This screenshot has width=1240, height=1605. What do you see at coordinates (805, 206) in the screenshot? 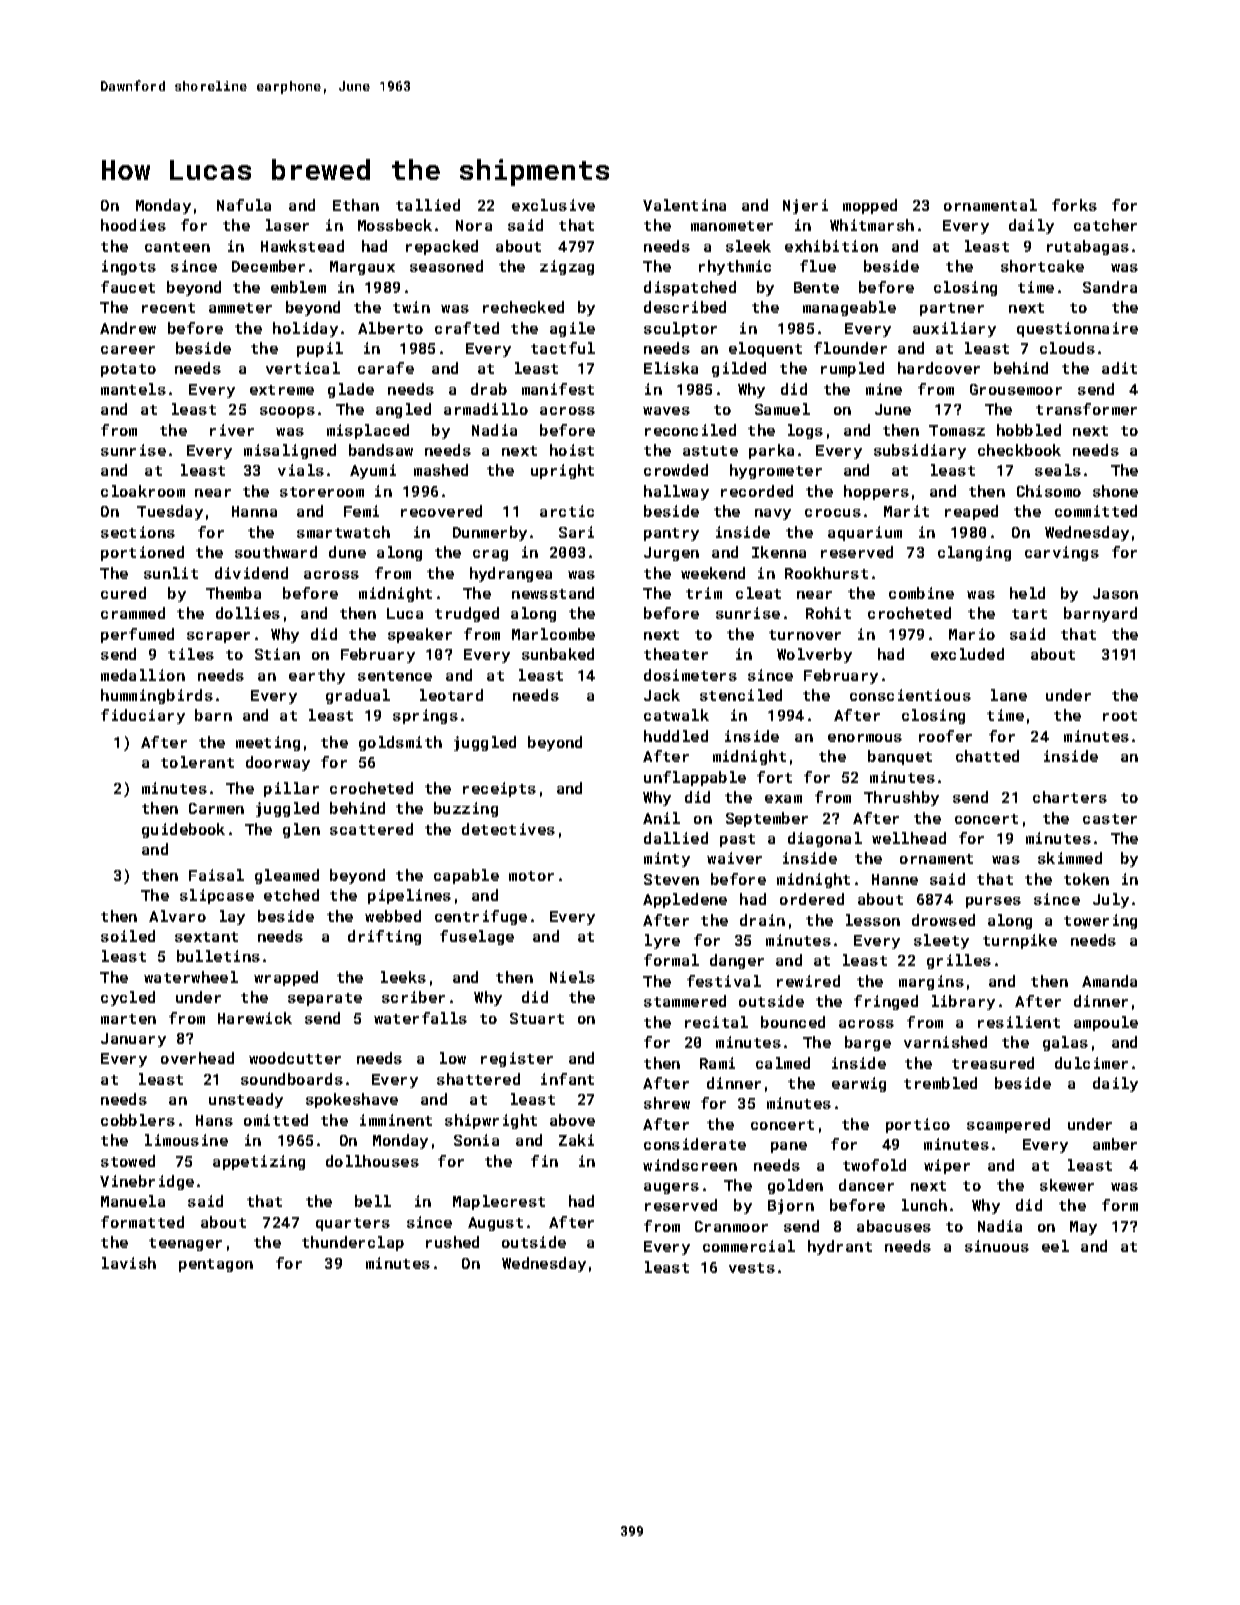
I see `Njeri` at bounding box center [805, 206].
